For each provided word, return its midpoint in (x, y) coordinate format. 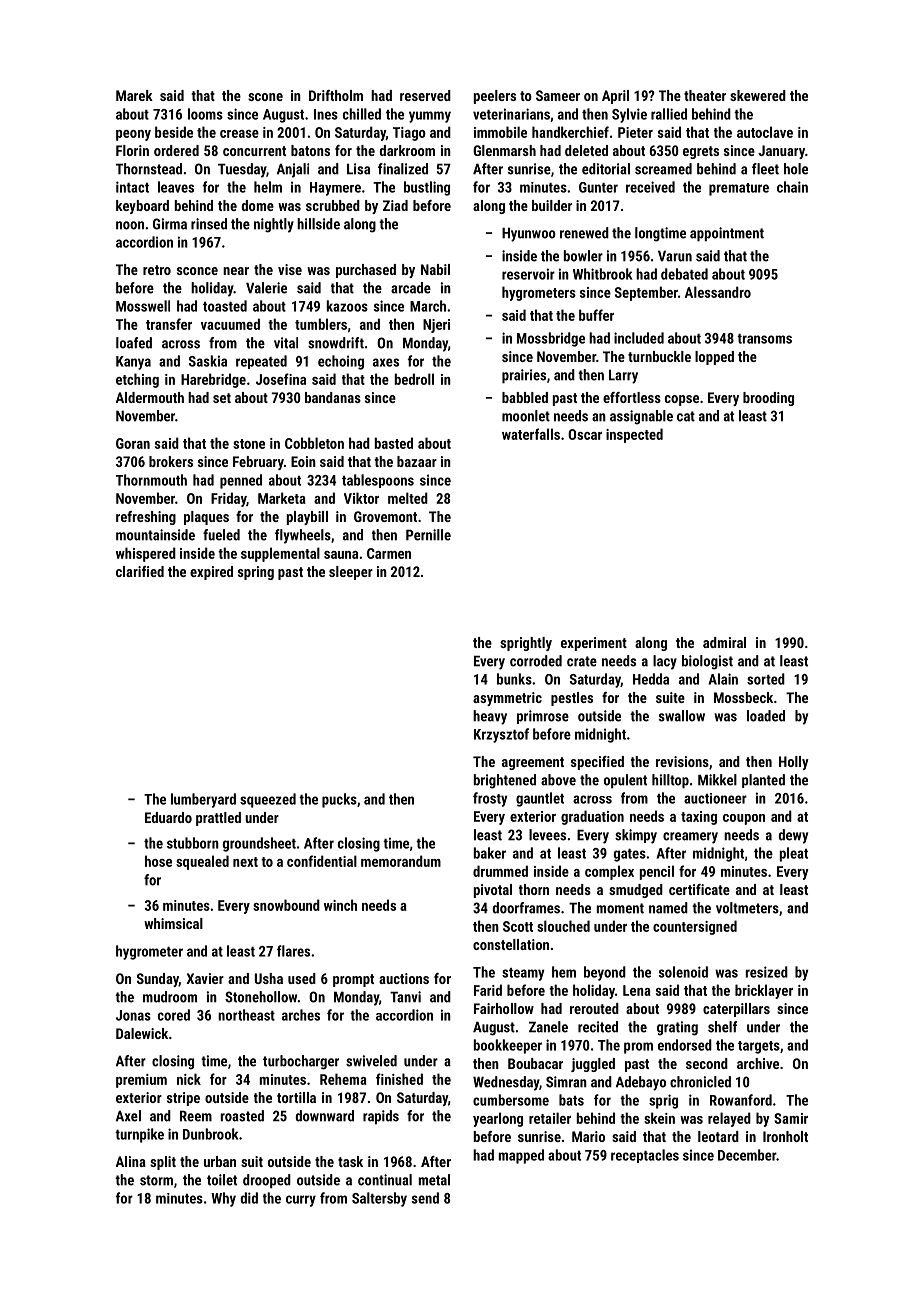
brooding (768, 399)
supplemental (280, 554)
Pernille (428, 535)
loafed (134, 343)
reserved (425, 95)
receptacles (645, 1156)
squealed (202, 862)
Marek (134, 95)
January (781, 152)
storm (156, 1180)
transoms (764, 339)
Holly (794, 763)
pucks (339, 800)
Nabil (435, 269)
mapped (521, 1156)
